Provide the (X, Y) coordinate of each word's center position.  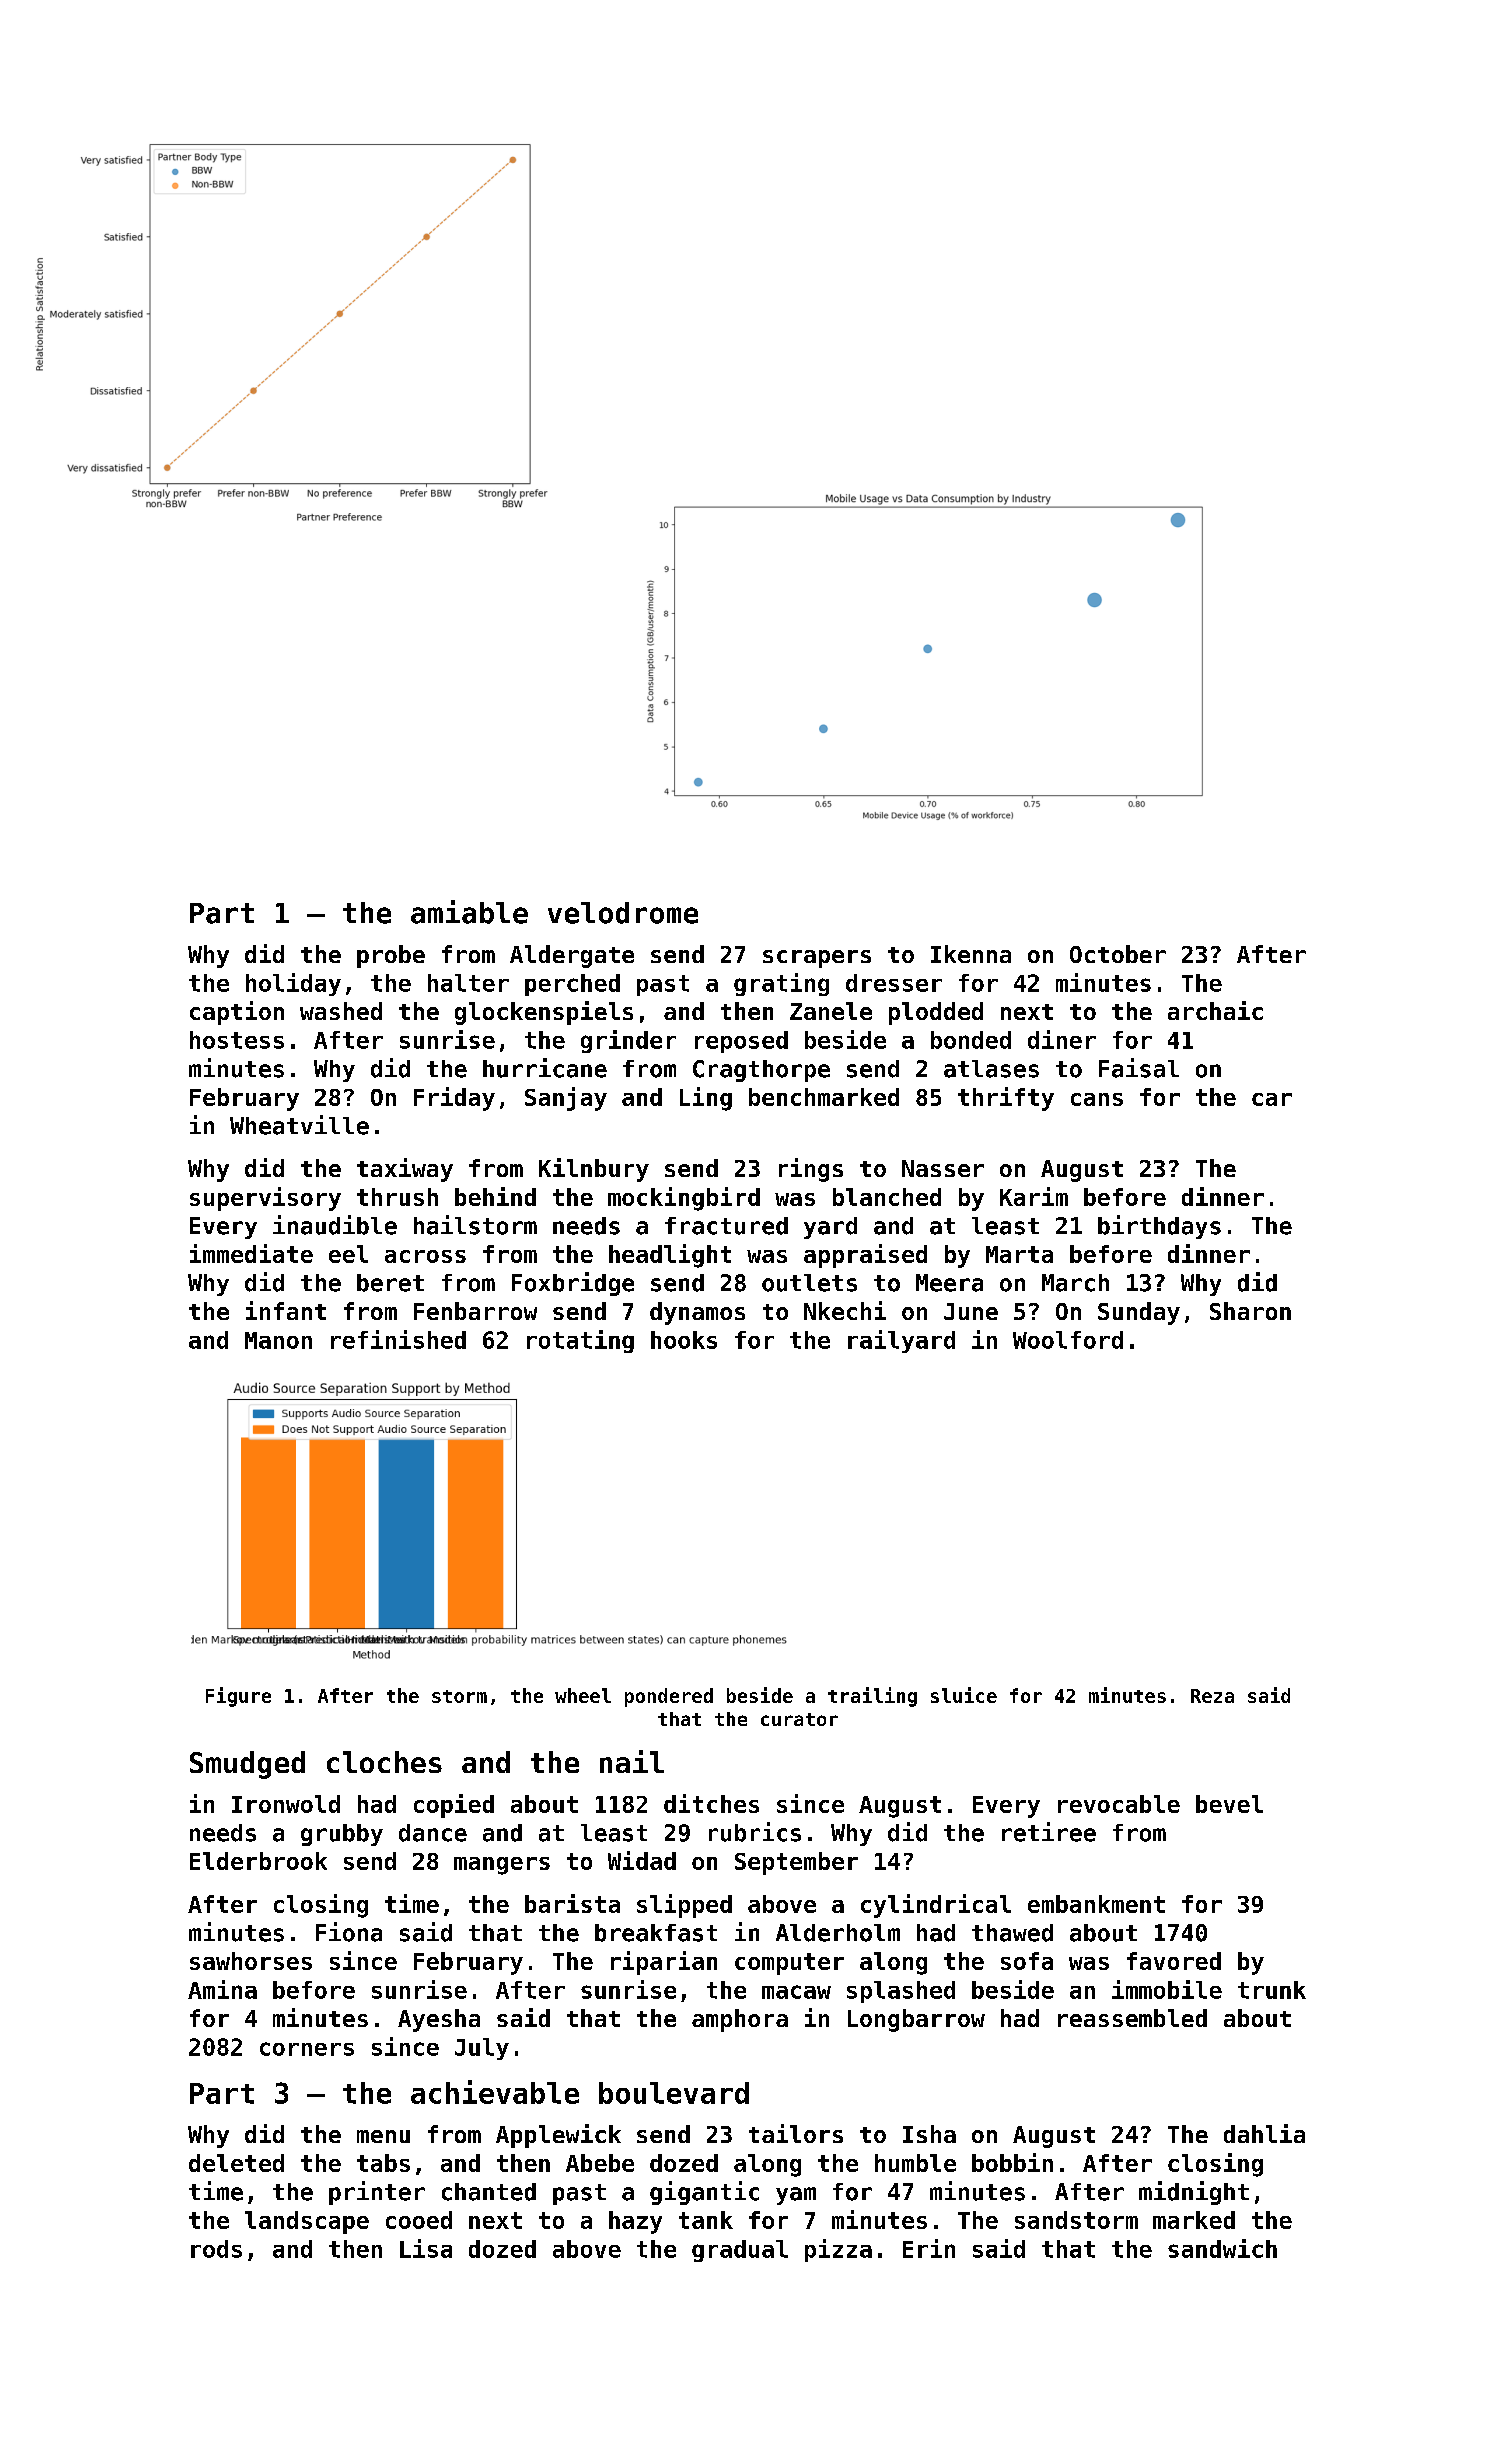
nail (632, 1761)
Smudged (247, 1765)
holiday (293, 984)
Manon (278, 1340)
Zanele (831, 1011)
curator (799, 1719)
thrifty (1006, 1099)
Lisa (426, 2248)
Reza (1212, 1696)
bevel (1229, 1804)
